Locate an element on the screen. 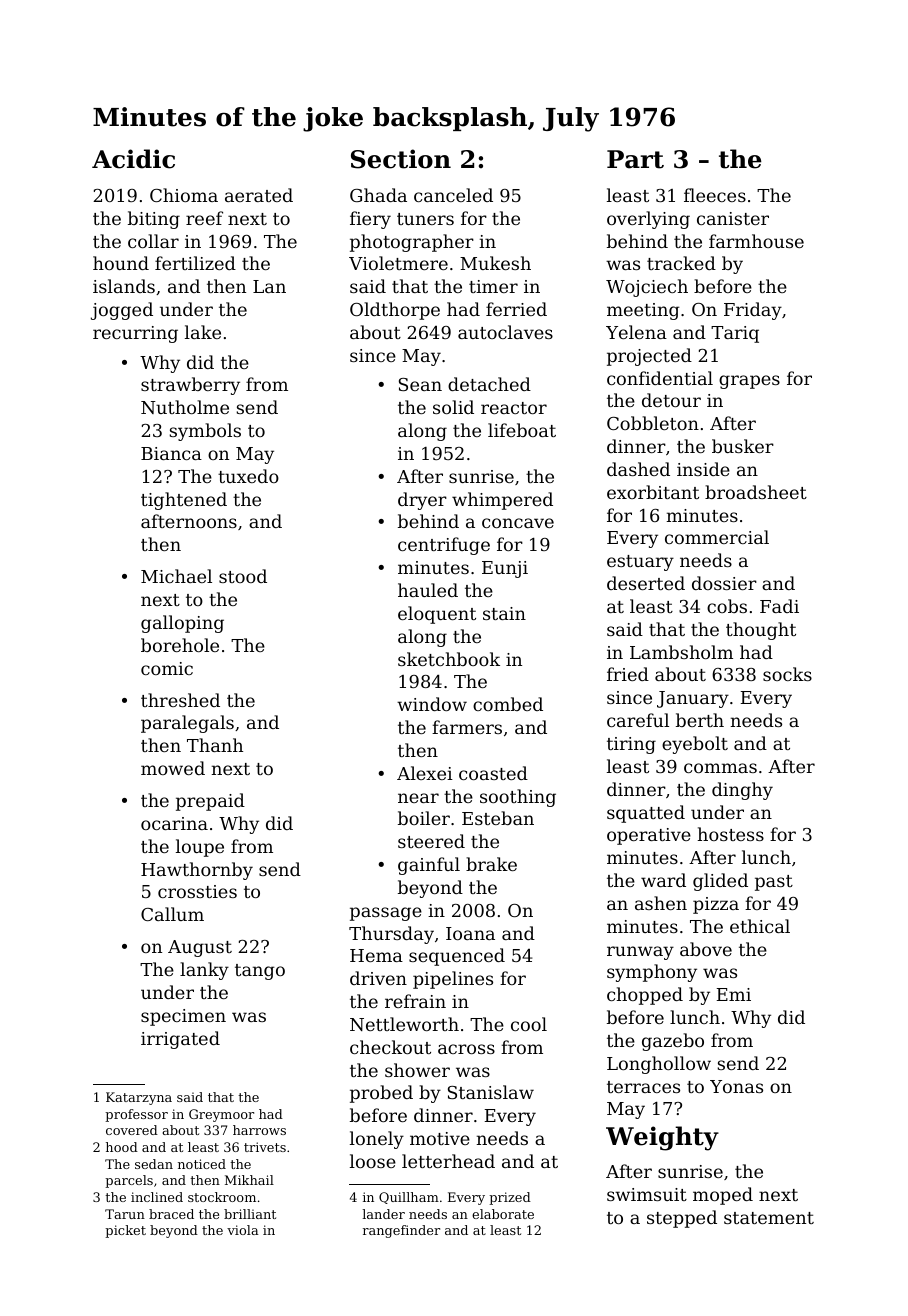 Image resolution: width=908 pixels, height=1316 pixels. Part is located at coordinates (635, 159).
